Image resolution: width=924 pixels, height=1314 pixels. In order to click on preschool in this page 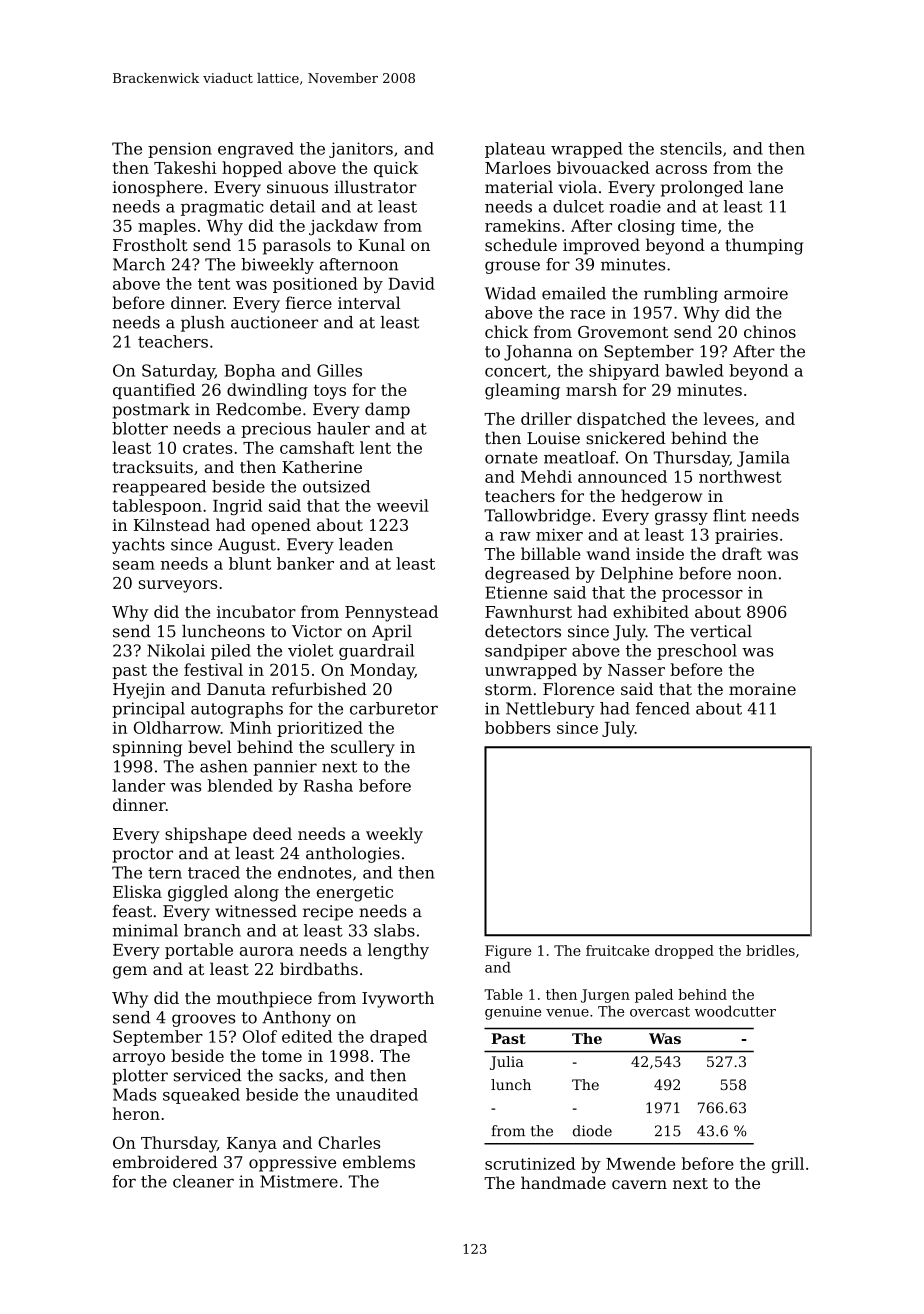, I will do `click(697, 652)`.
